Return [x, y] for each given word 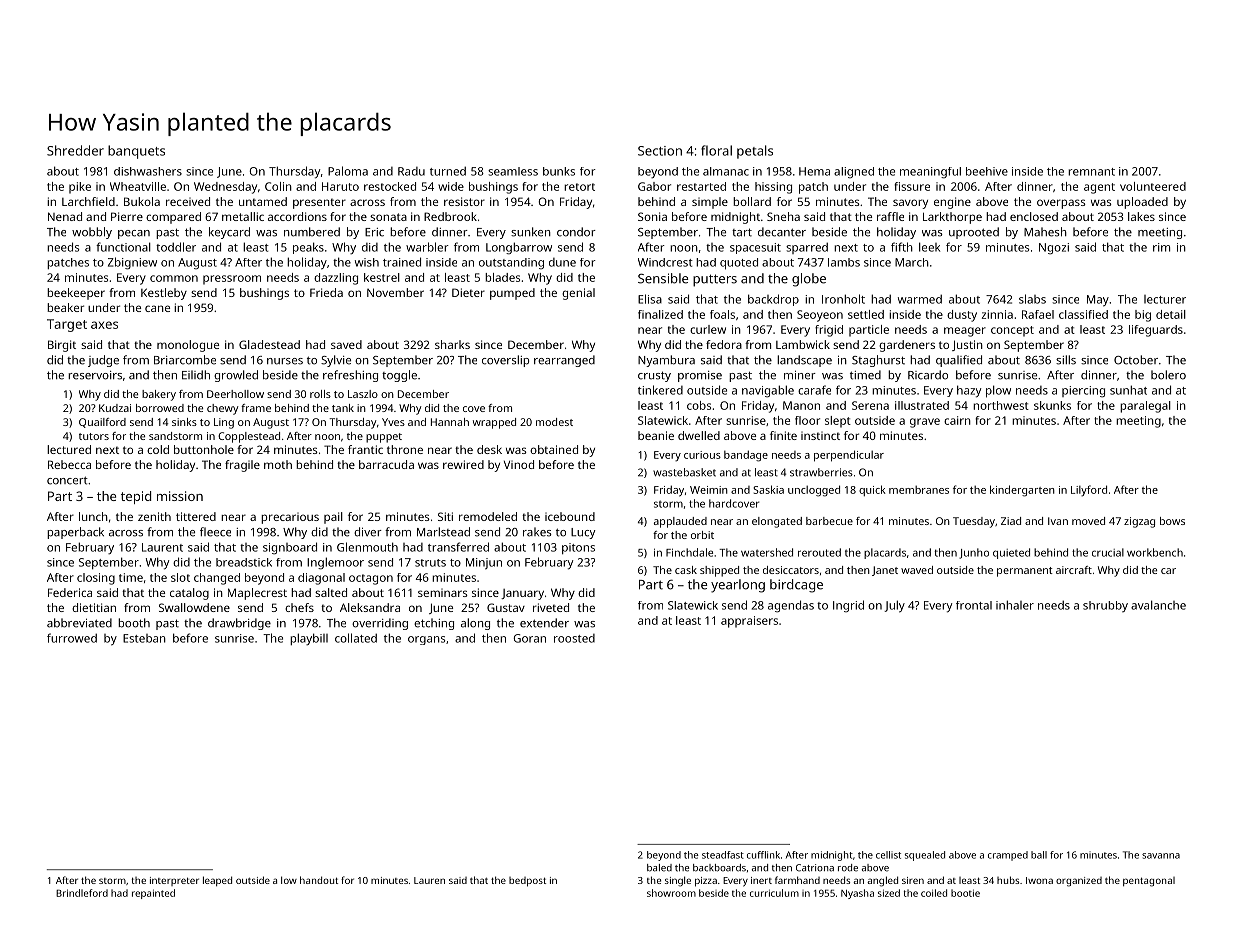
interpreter [174, 881]
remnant [1091, 172]
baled [659, 868]
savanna [1161, 856]
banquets [136, 152]
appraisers [749, 622]
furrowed [72, 638]
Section [660, 151]
